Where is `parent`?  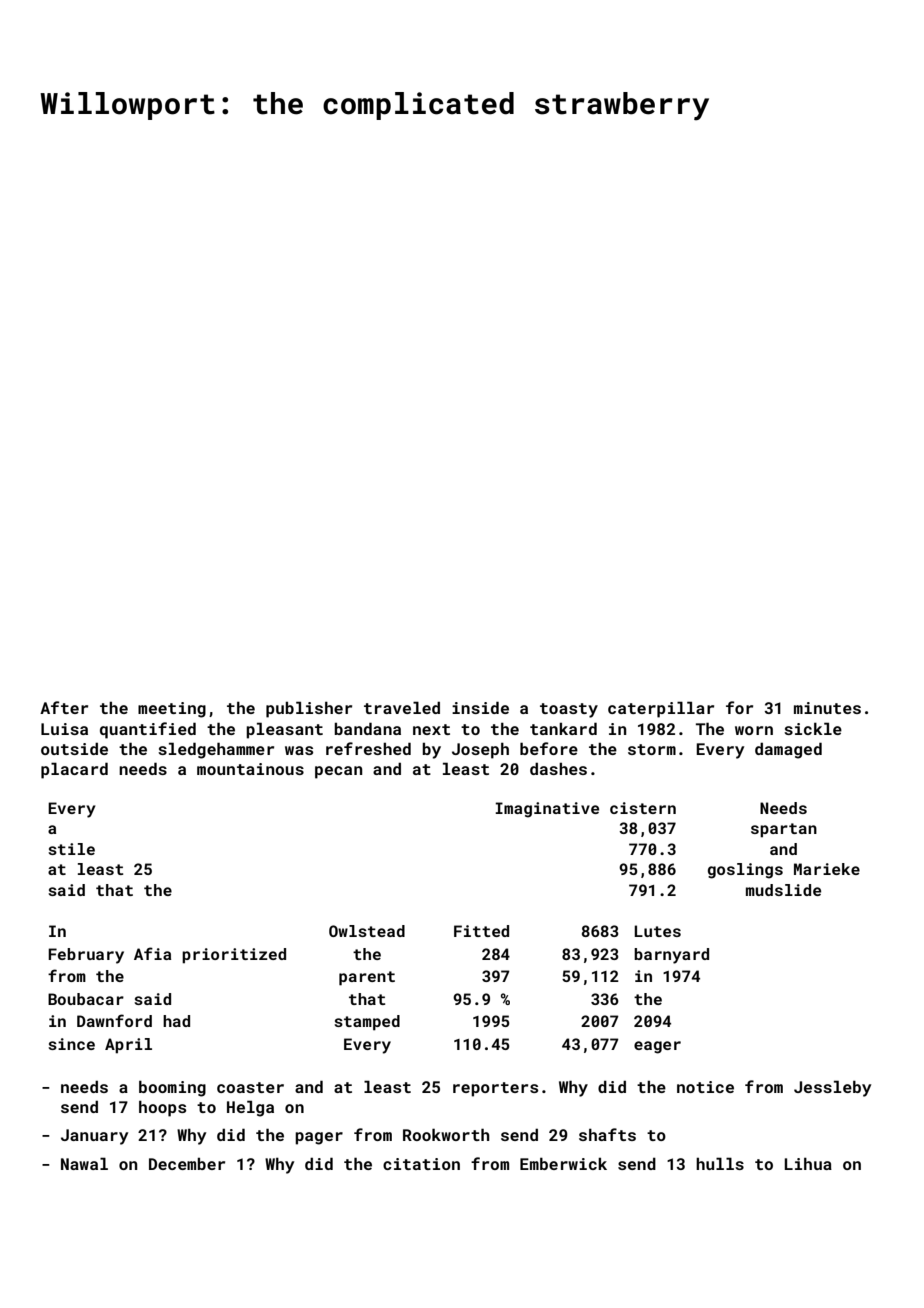
parent is located at coordinates (367, 978).
